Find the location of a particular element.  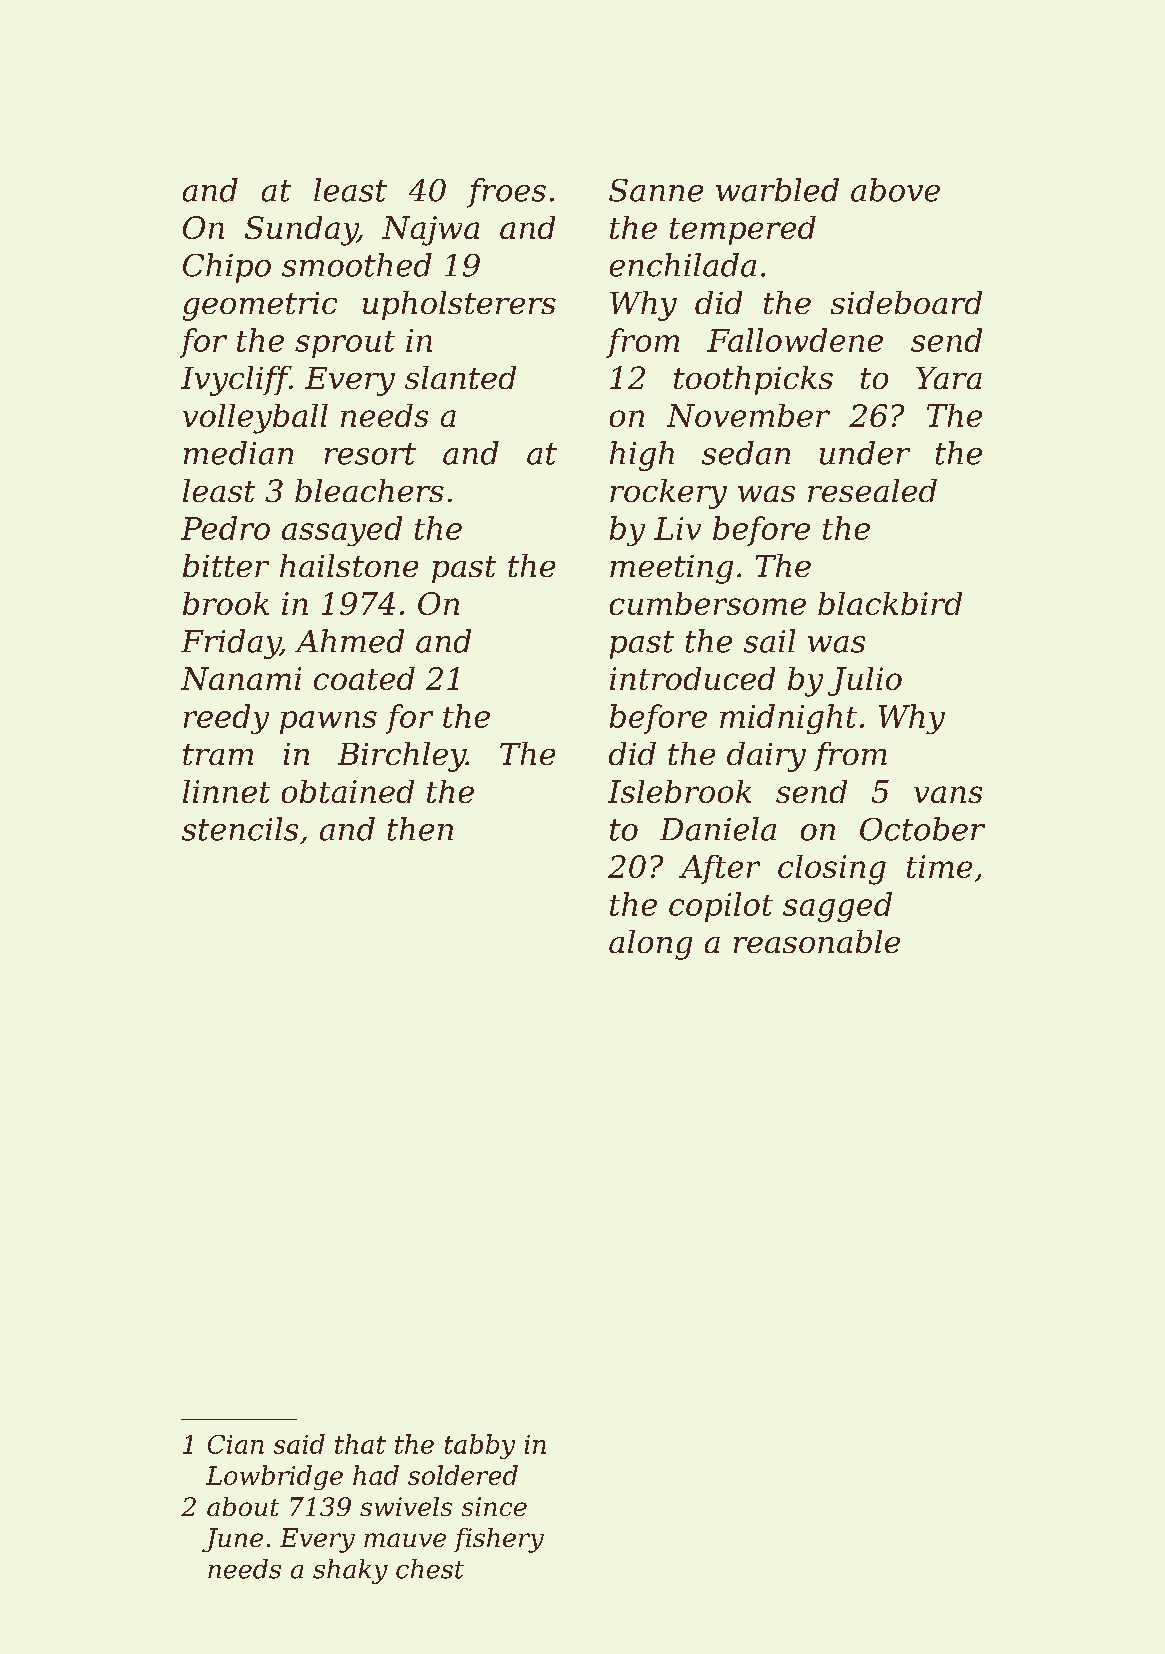

shaky is located at coordinates (350, 1571).
